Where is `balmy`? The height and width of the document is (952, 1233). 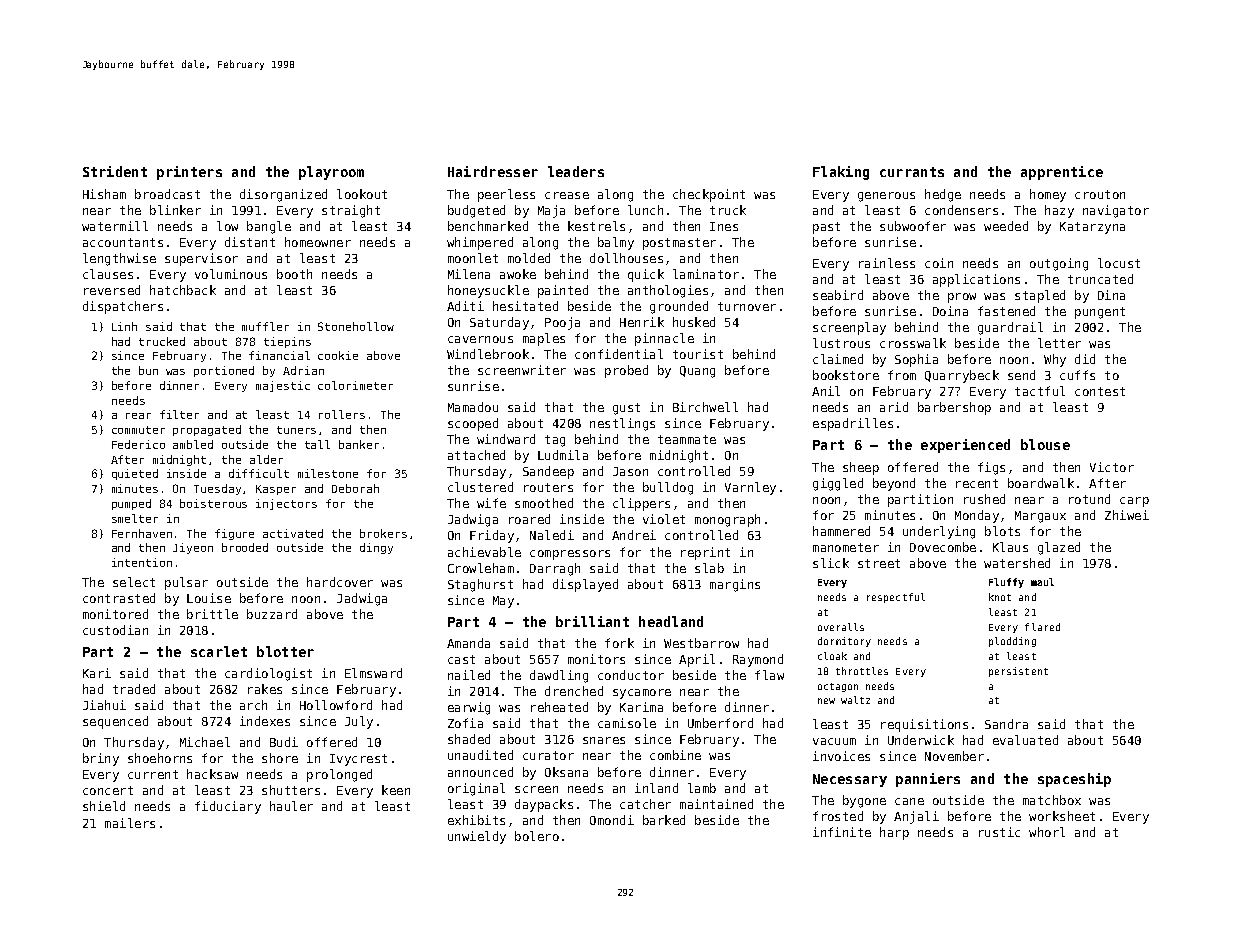 balmy is located at coordinates (616, 243).
